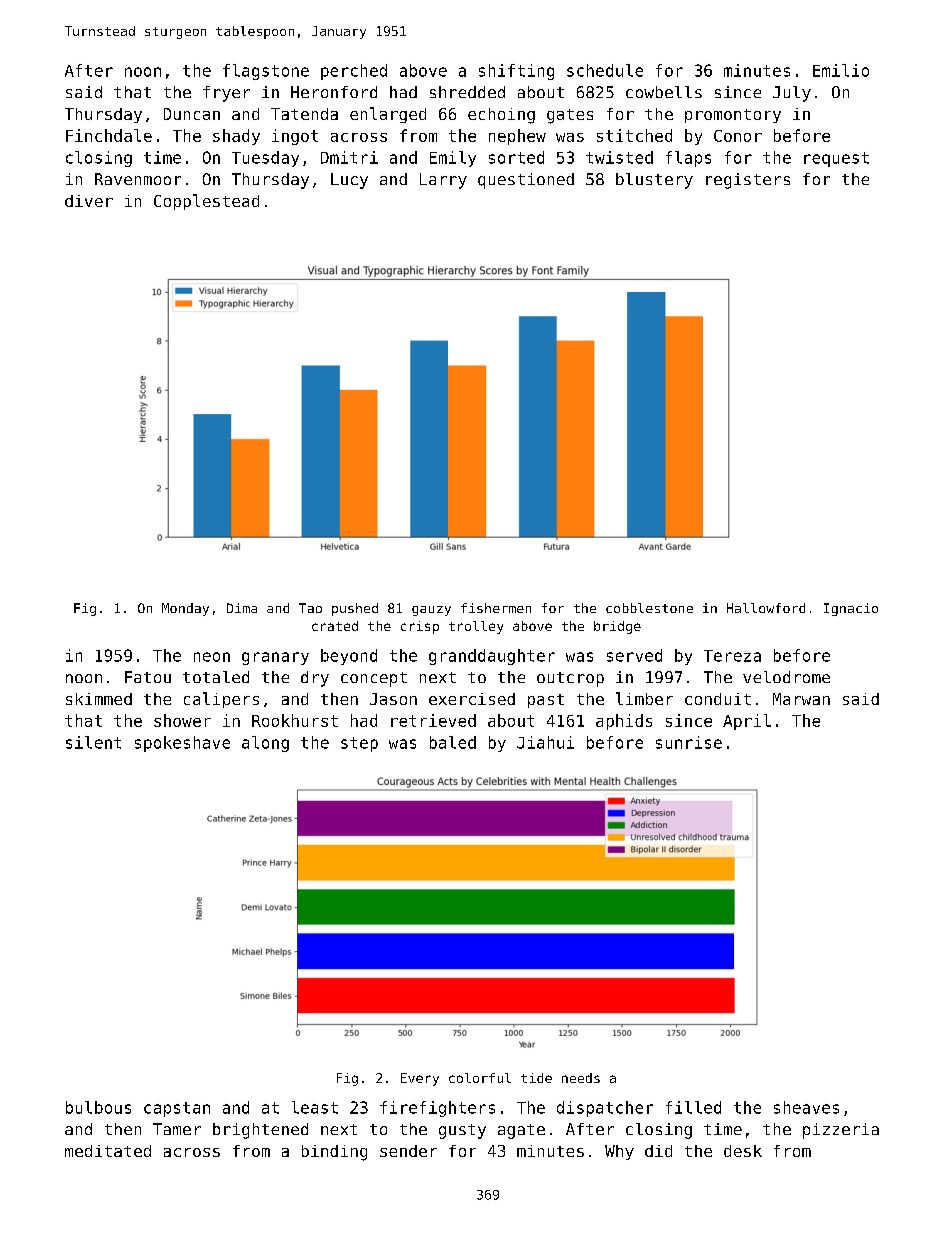 This screenshot has height=1233, width=952. Describe the element at coordinates (851, 609) in the screenshot. I see `Ignacio` at that location.
